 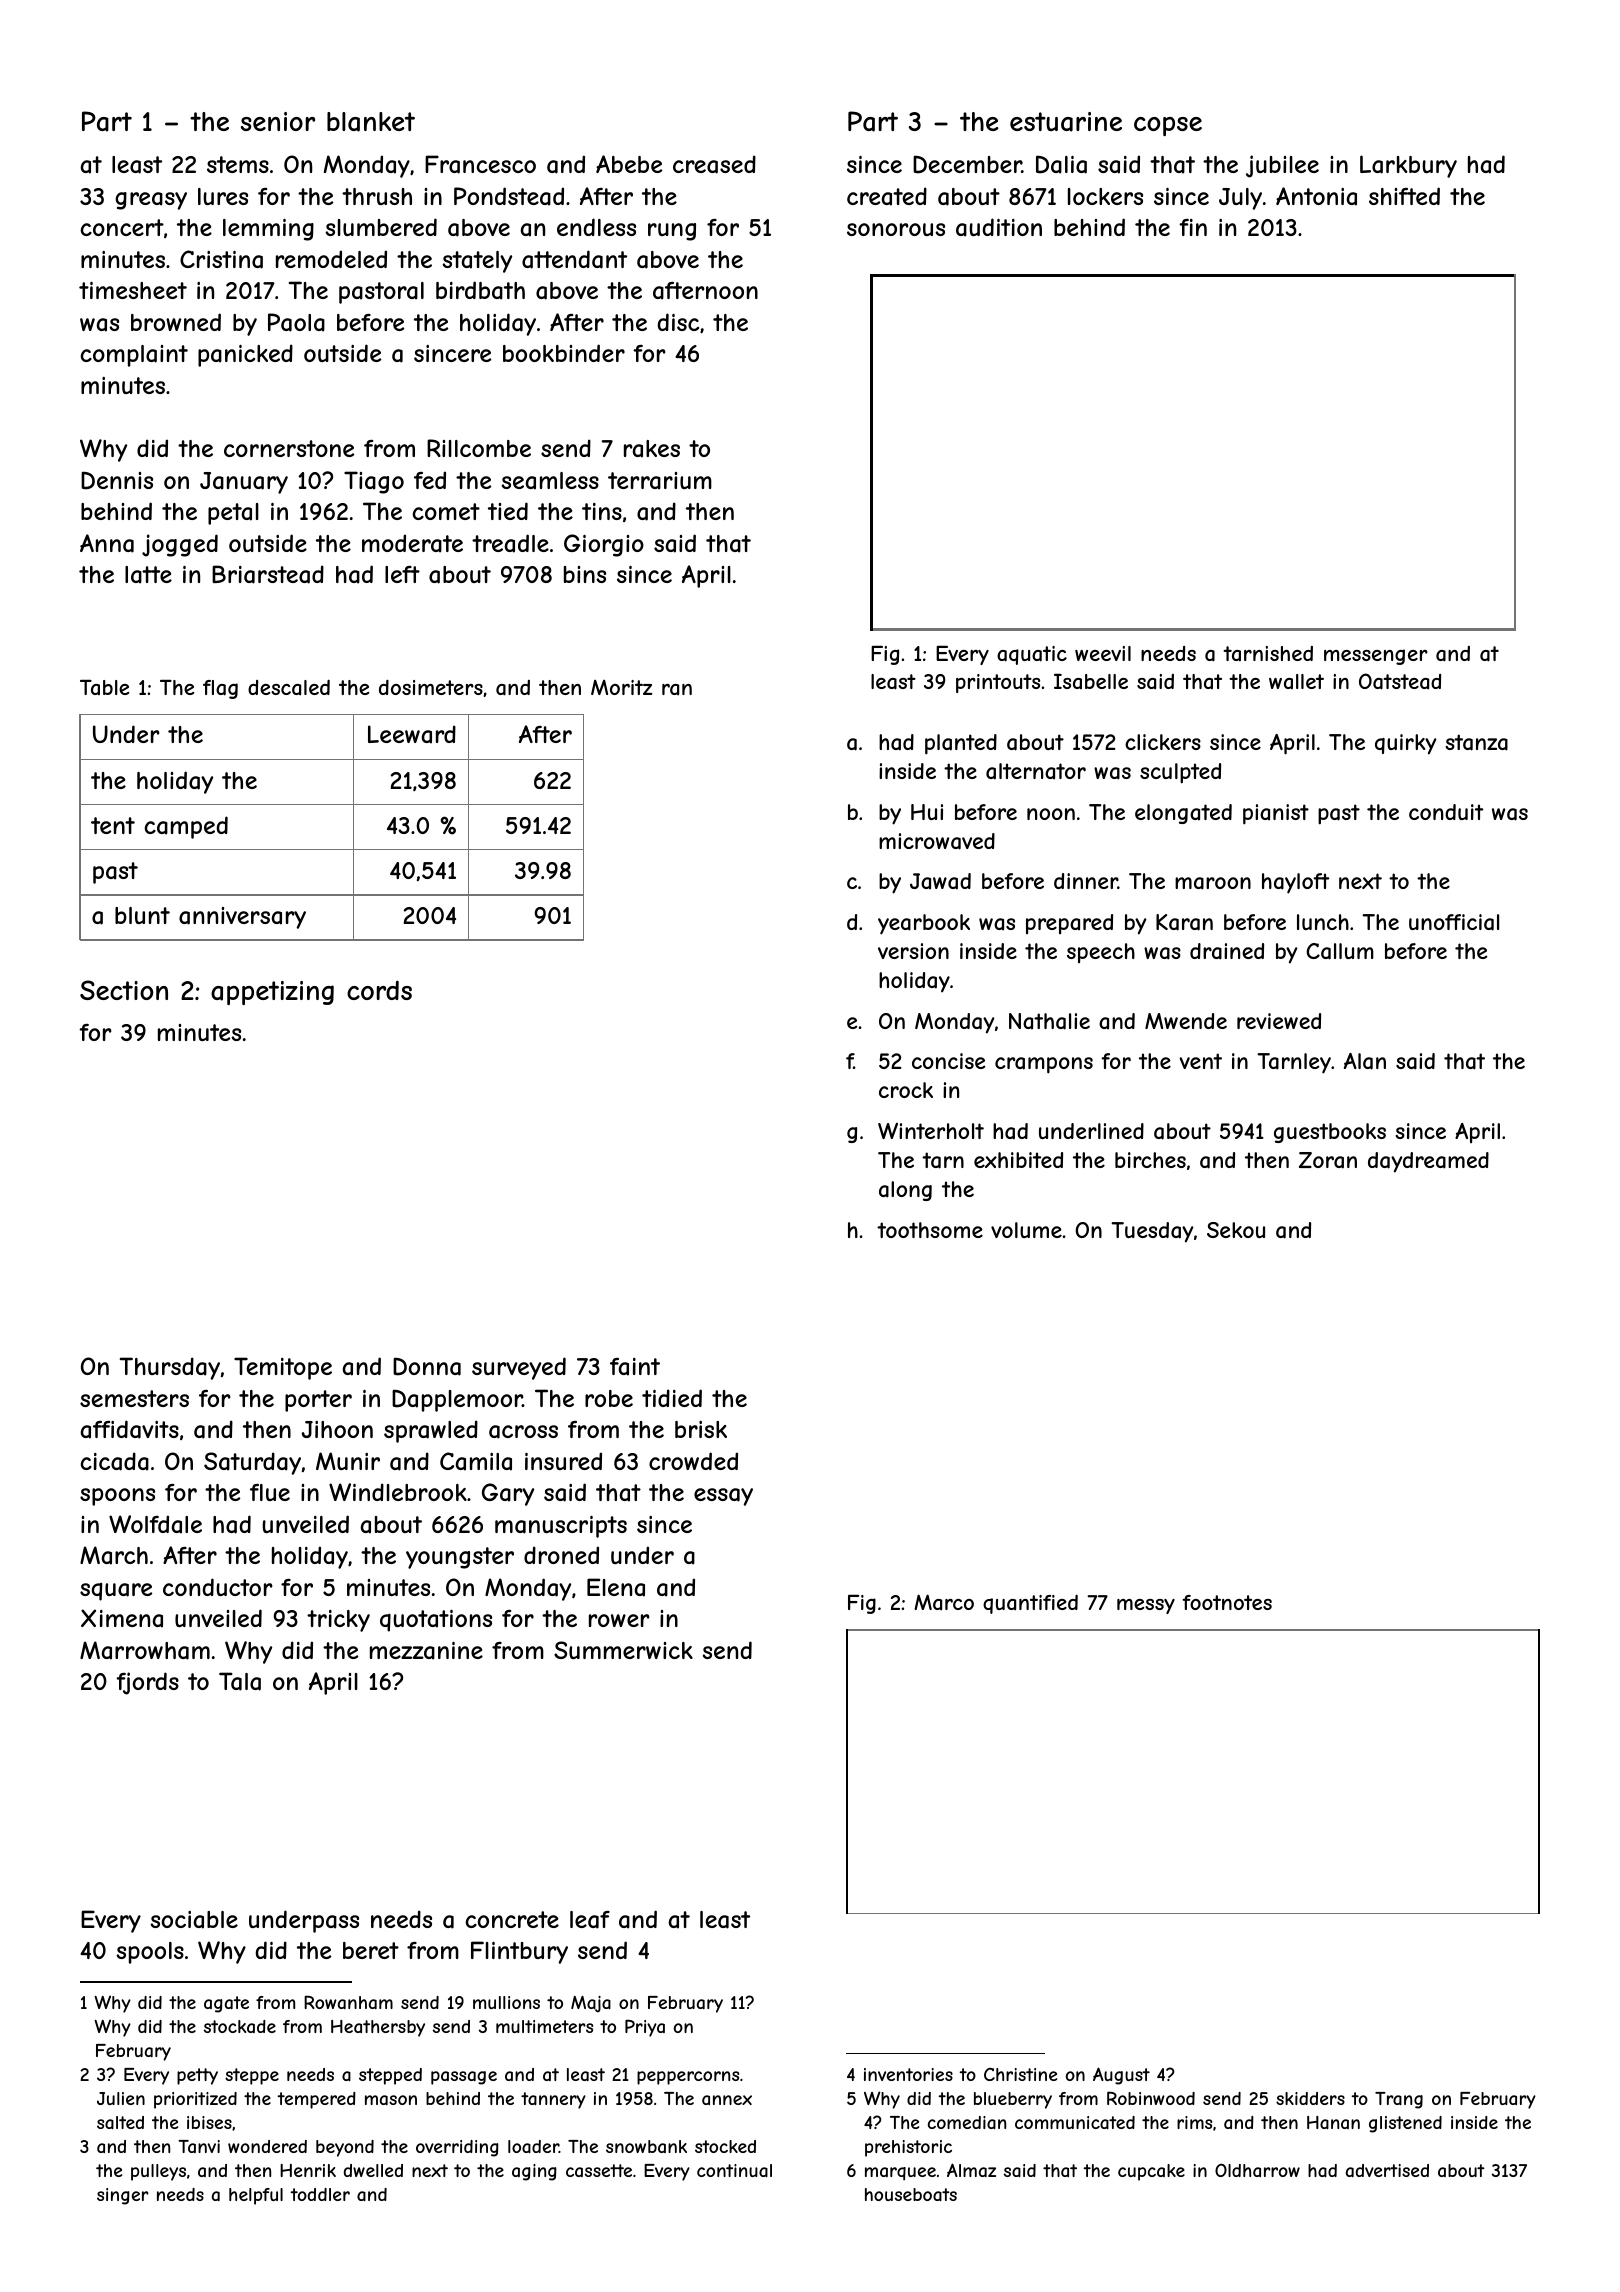 What do you see at coordinates (133, 290) in the image?
I see `timesheet` at bounding box center [133, 290].
